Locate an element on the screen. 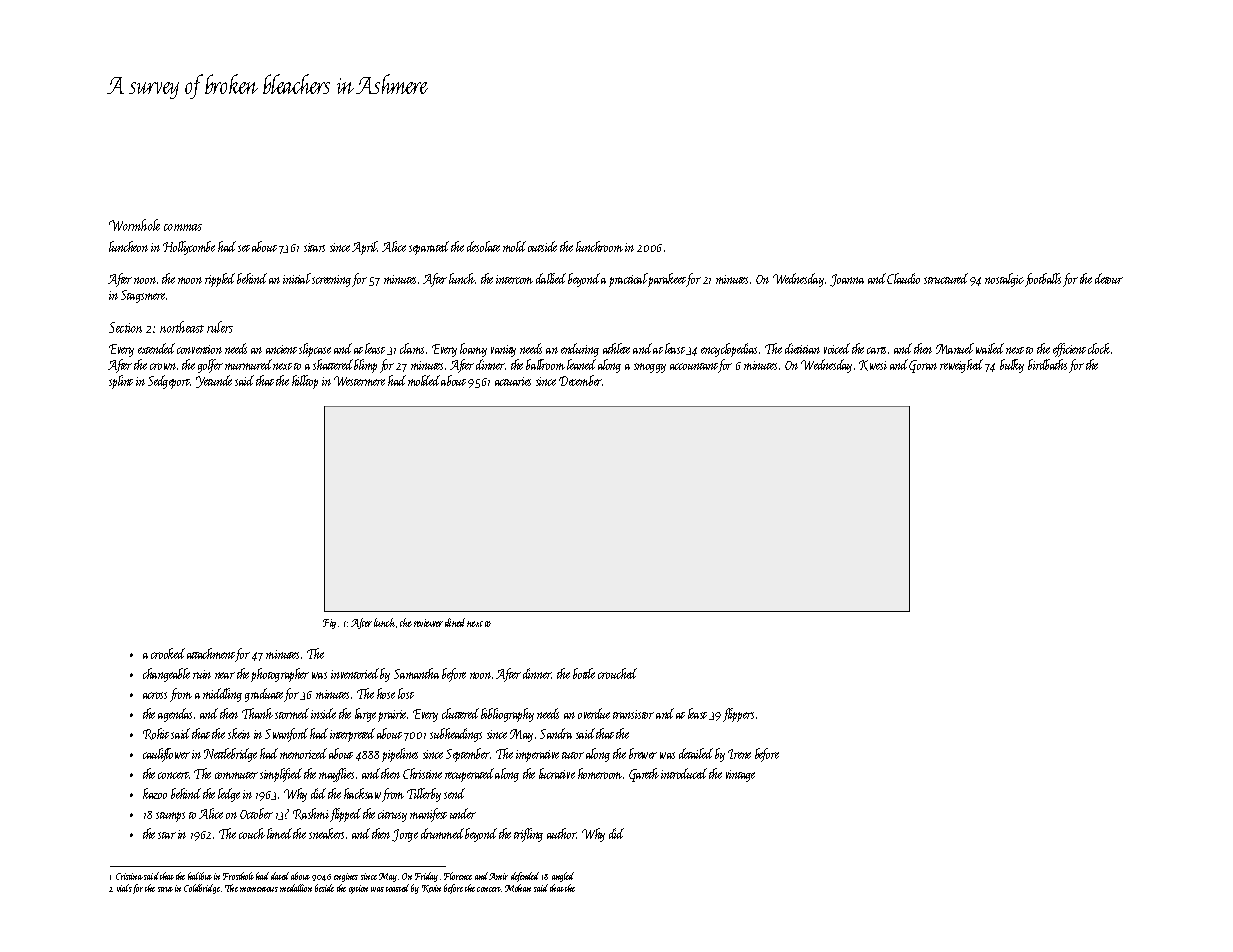  Irene is located at coordinates (739, 754).
